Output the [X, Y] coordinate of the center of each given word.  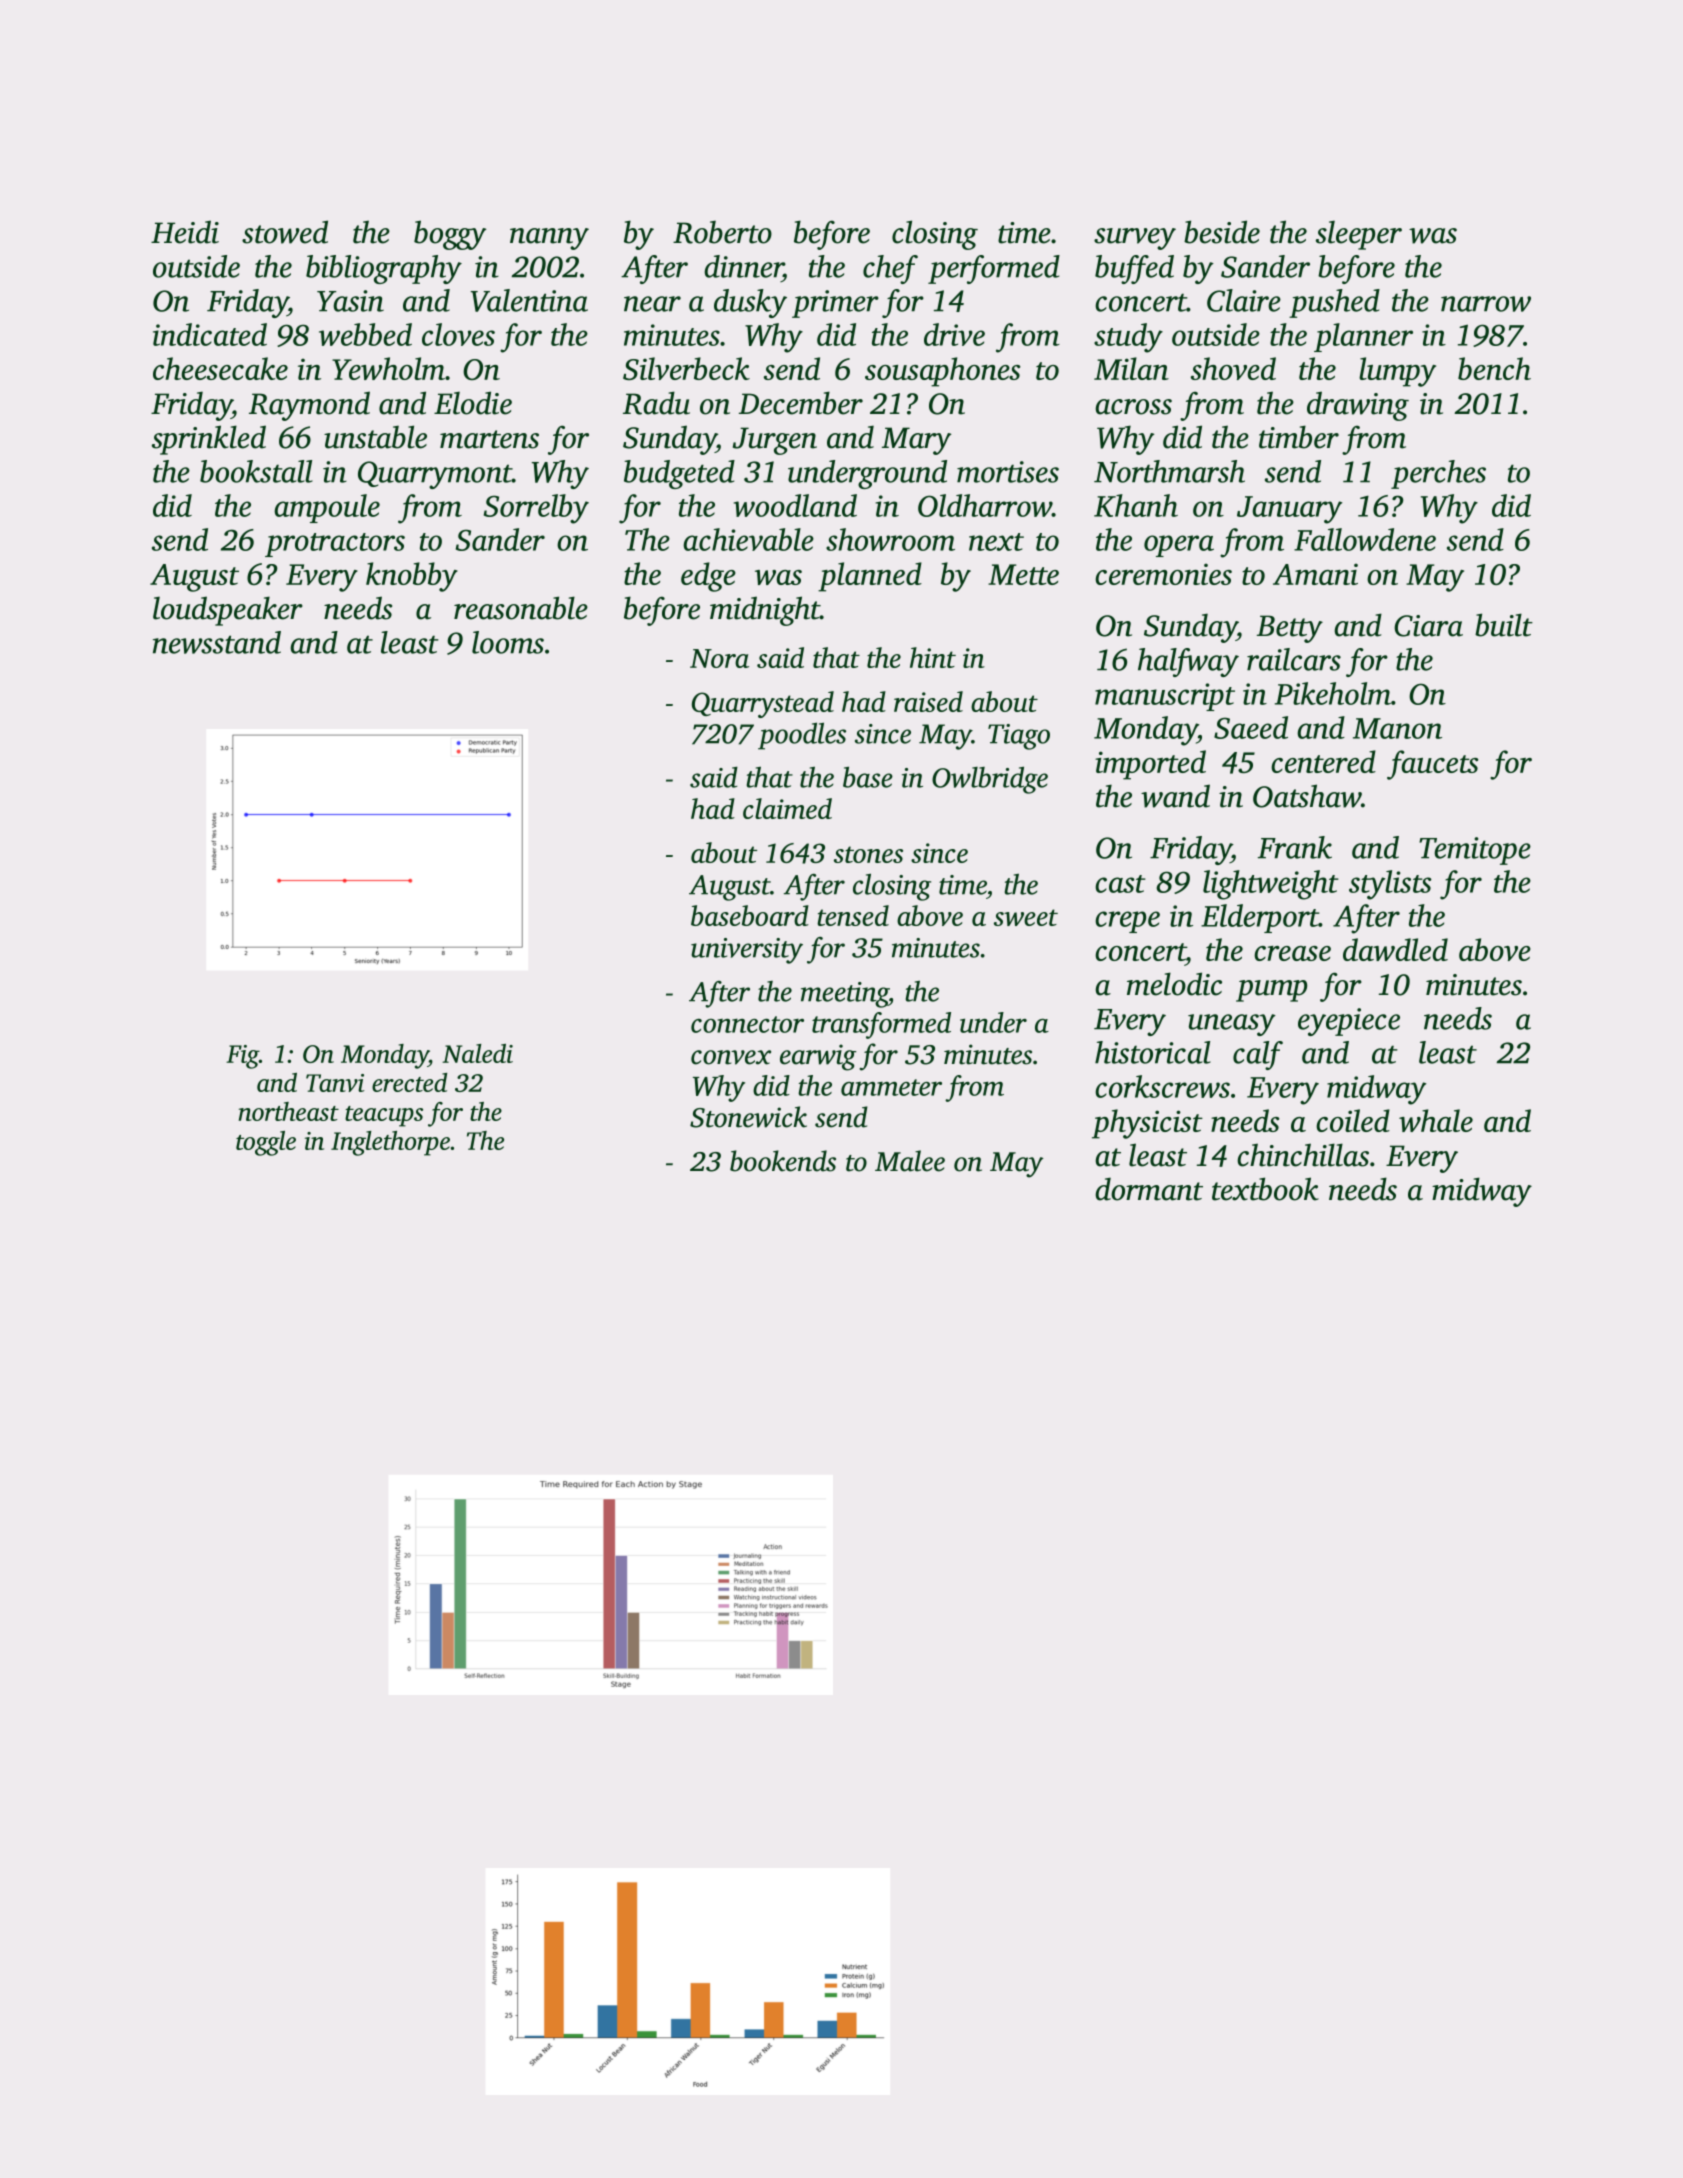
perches [1438, 474]
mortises [1008, 472]
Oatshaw [1307, 796]
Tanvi [335, 1083]
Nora [719, 658]
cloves [458, 334]
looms [508, 642]
